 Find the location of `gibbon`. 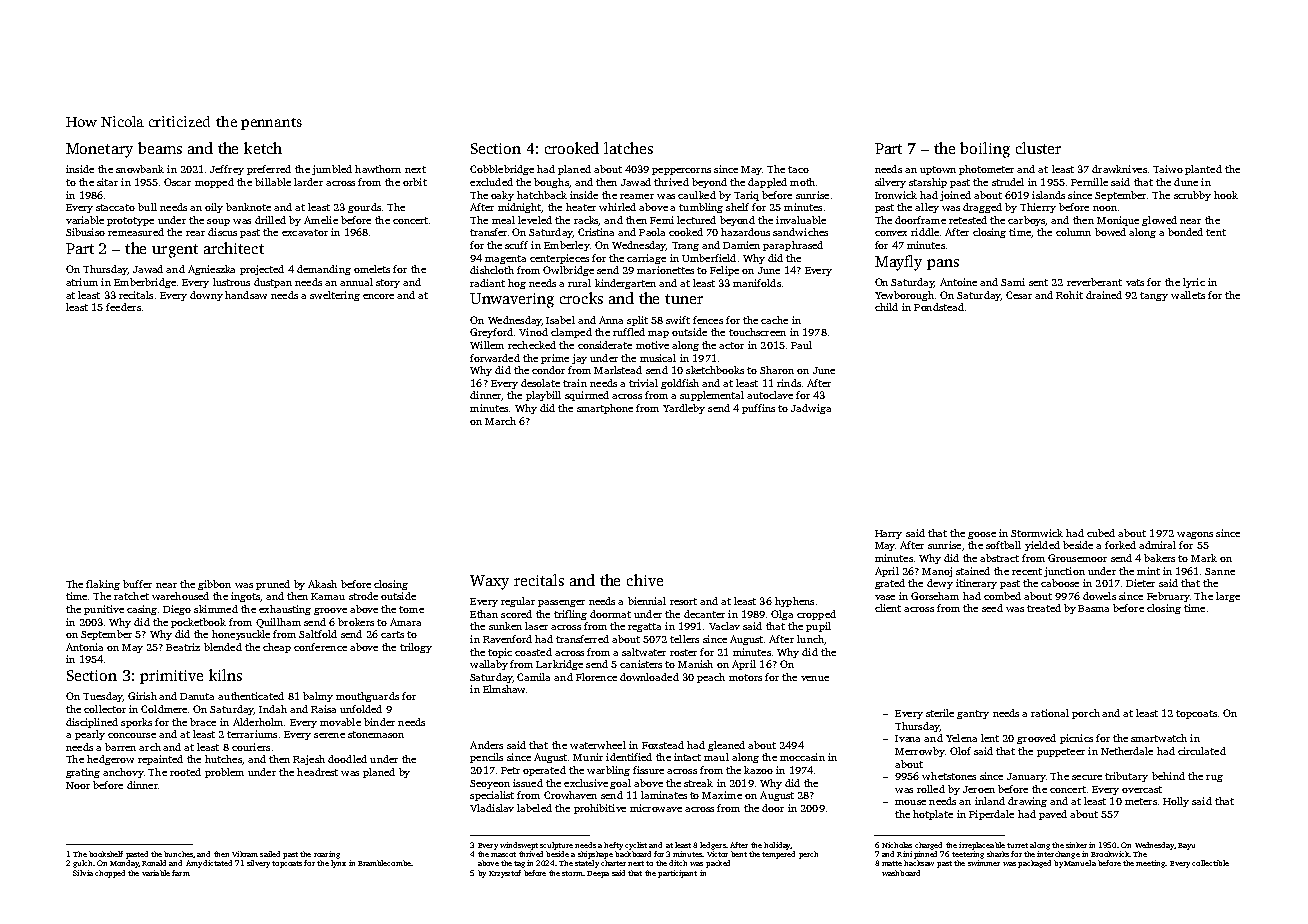

gibbon is located at coordinates (214, 585).
